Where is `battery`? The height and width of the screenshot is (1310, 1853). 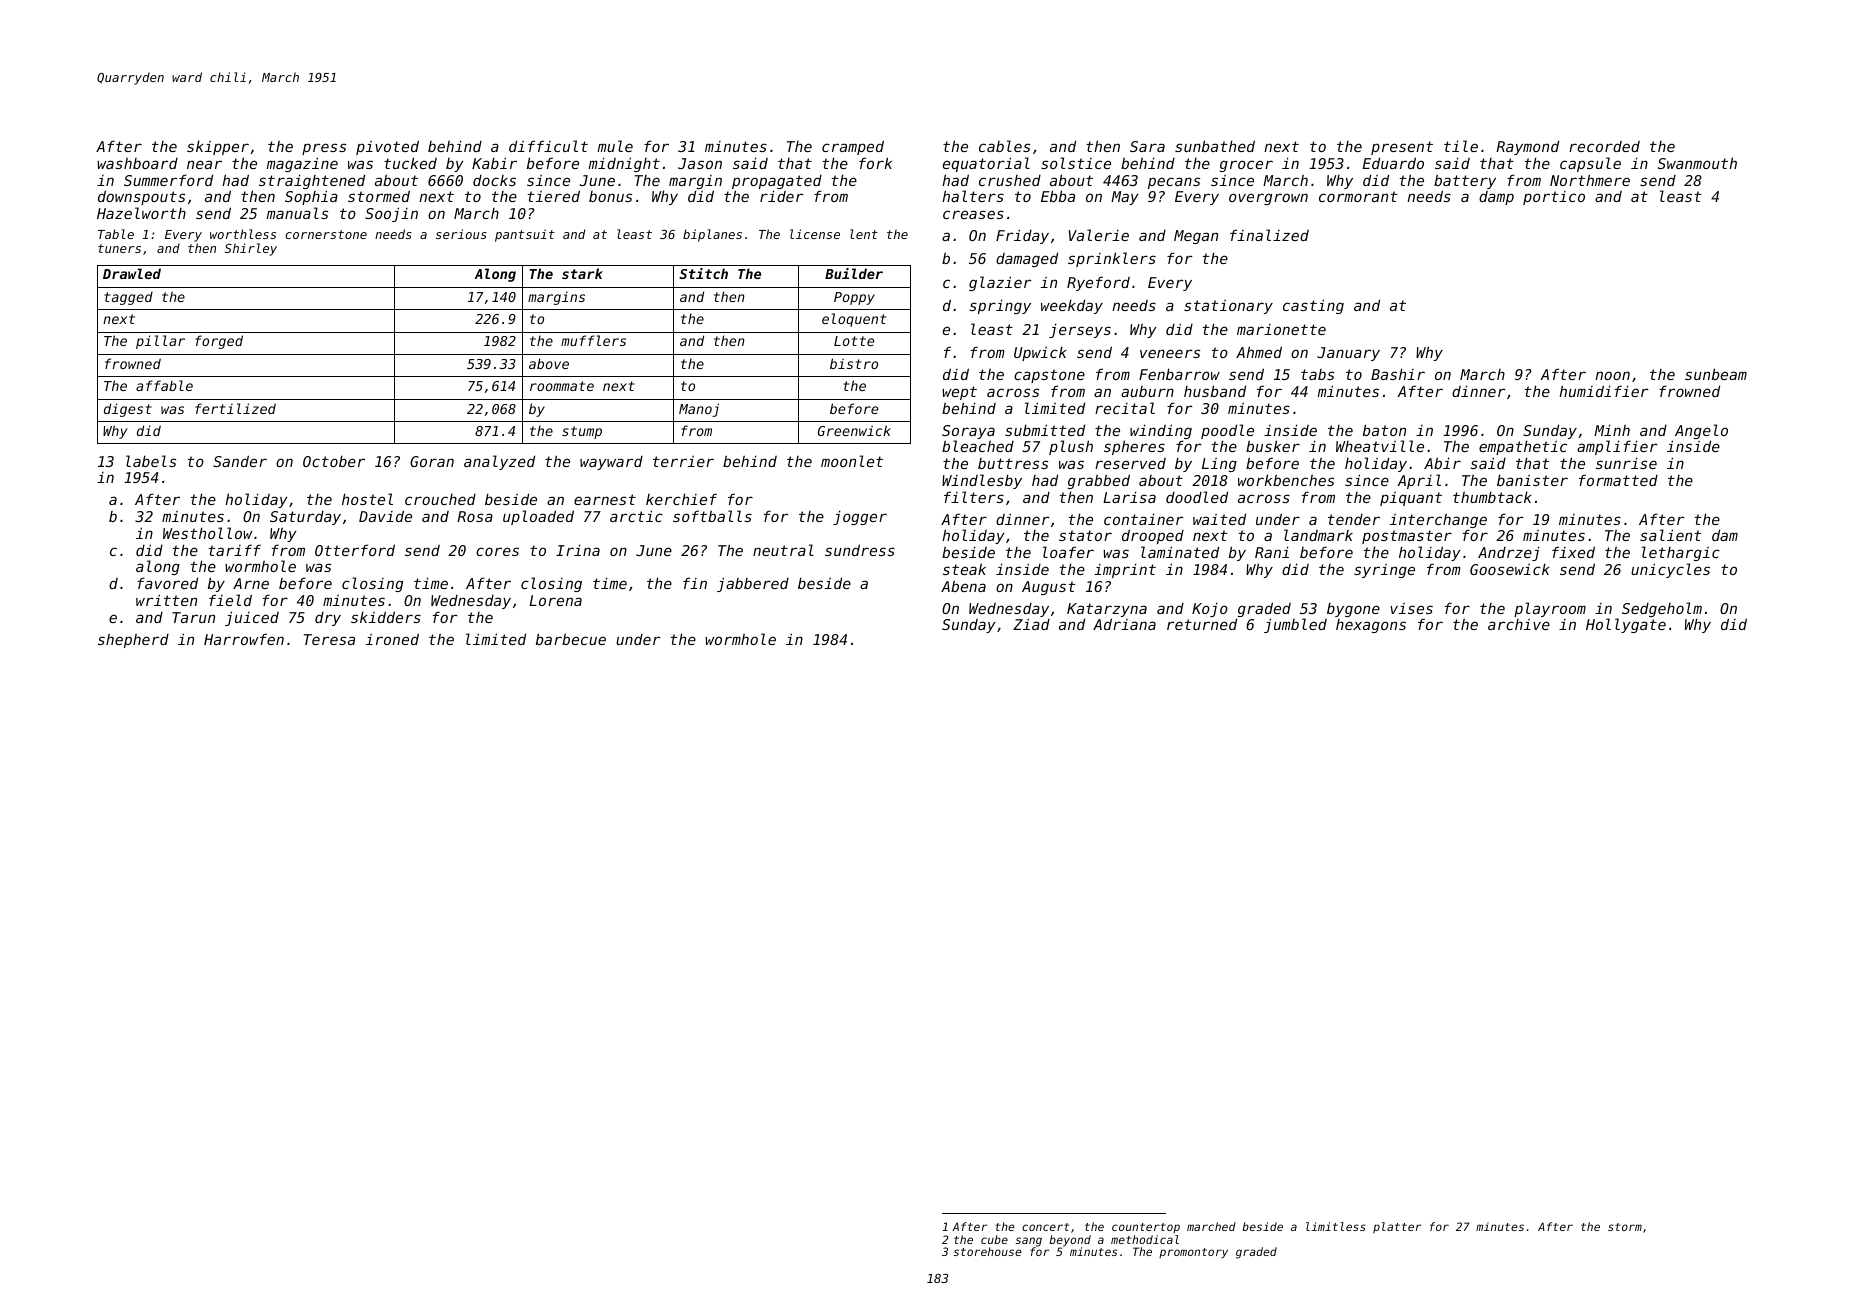
battery is located at coordinates (1465, 181).
